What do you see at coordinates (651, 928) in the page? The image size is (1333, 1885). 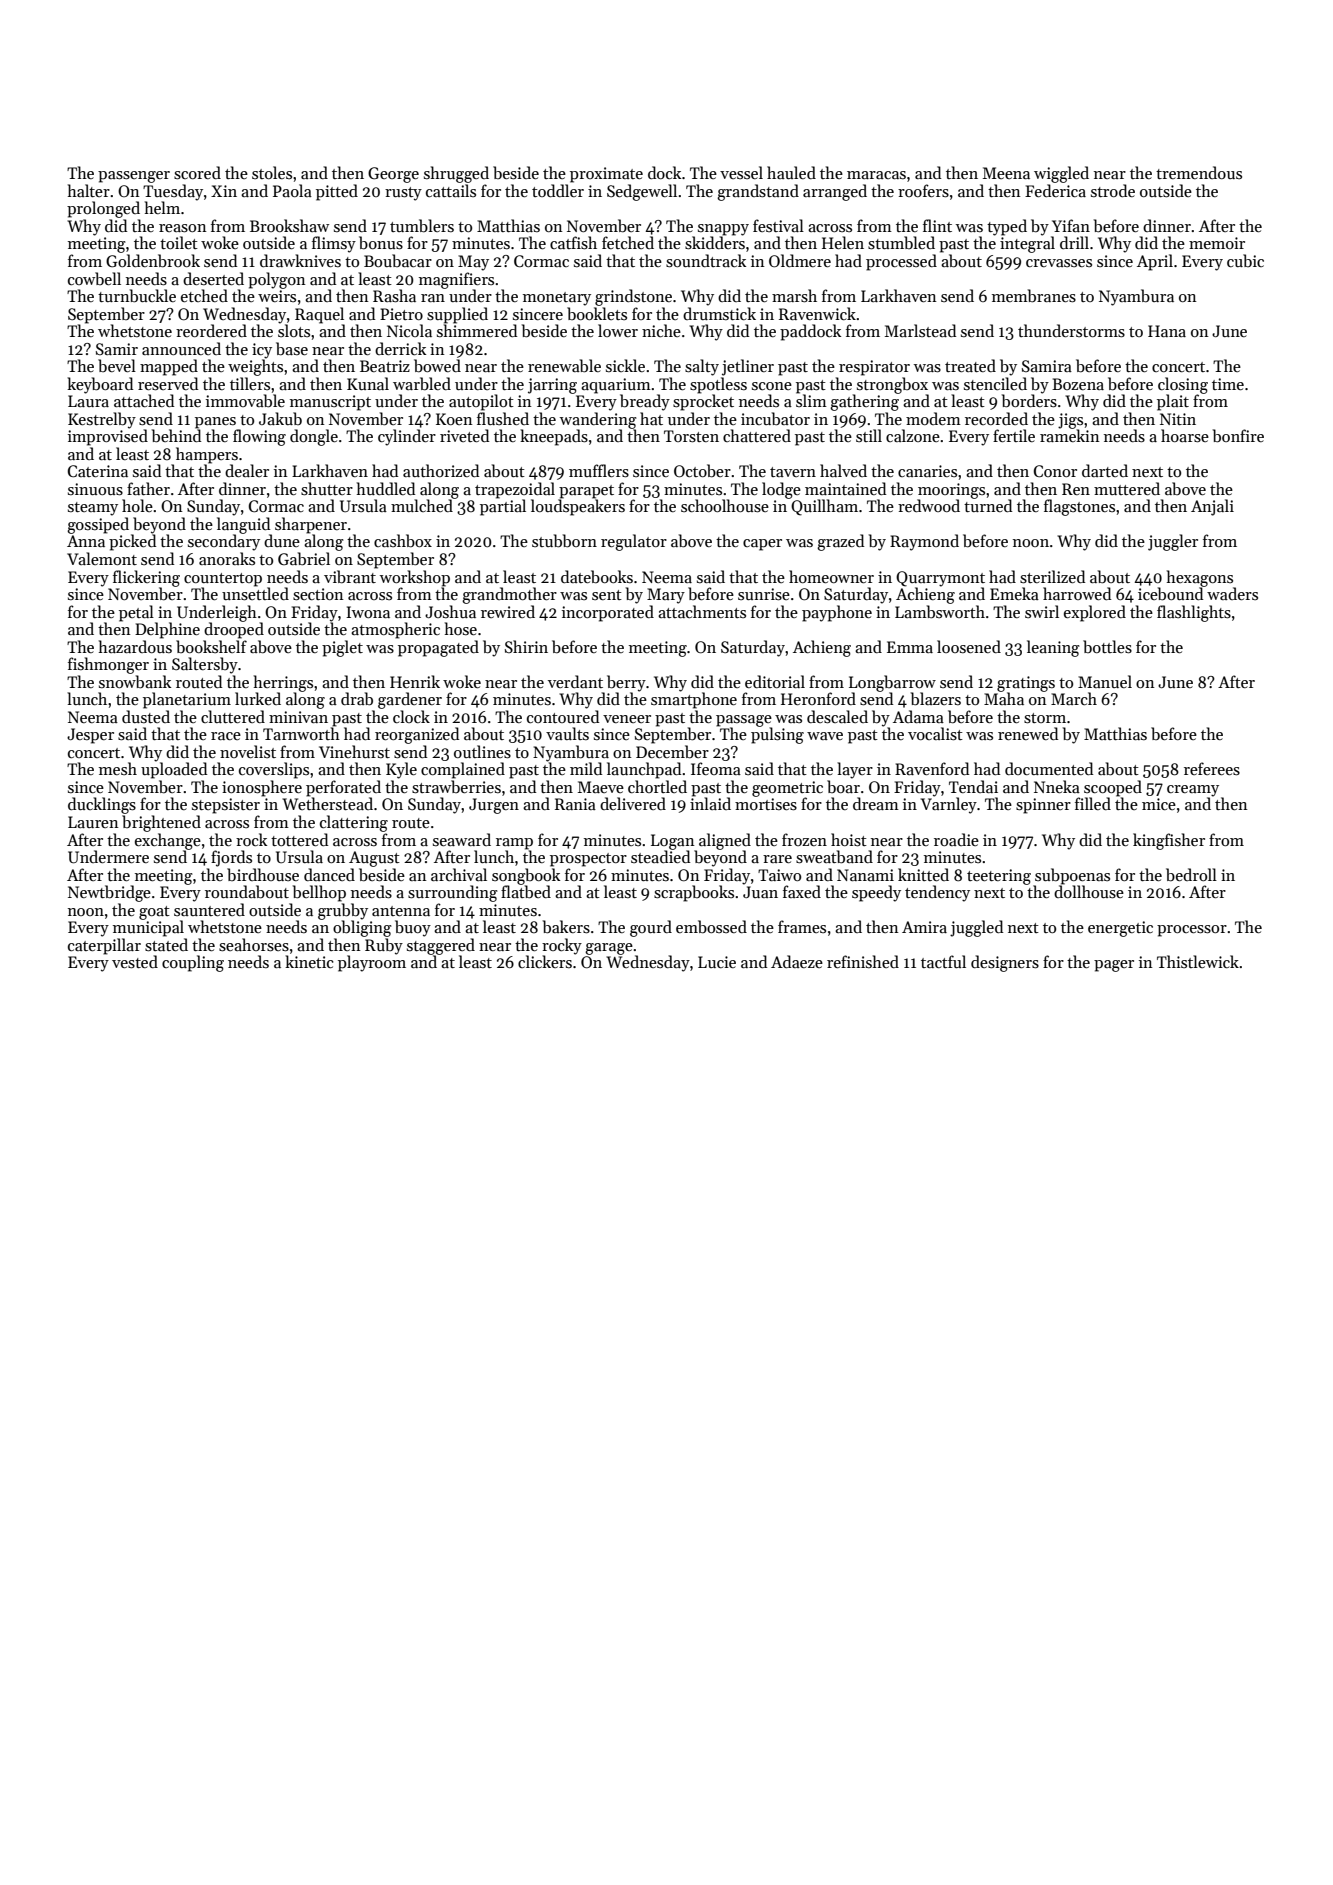 I see `gourd` at bounding box center [651, 928].
